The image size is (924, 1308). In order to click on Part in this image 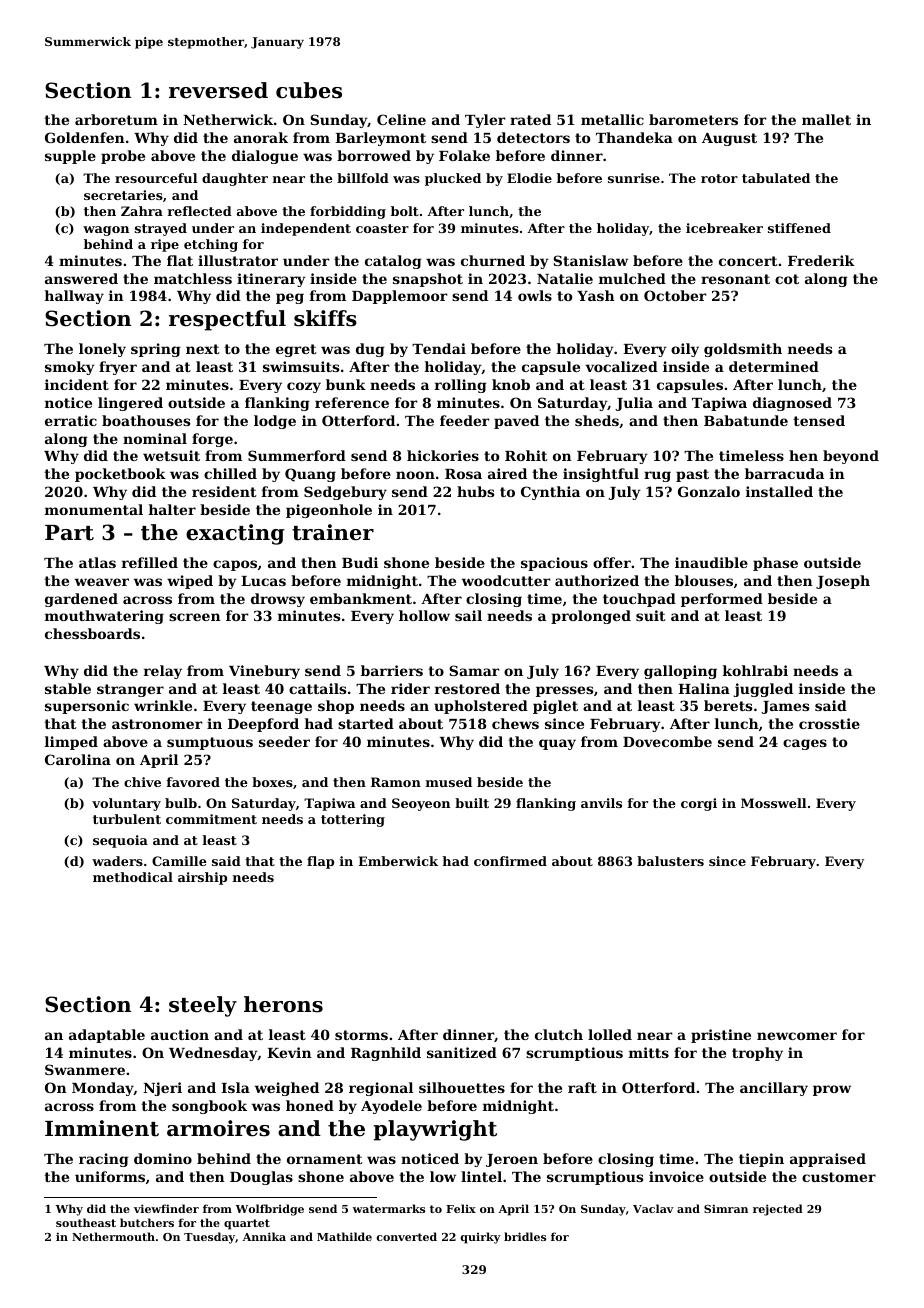, I will do `click(69, 533)`.
